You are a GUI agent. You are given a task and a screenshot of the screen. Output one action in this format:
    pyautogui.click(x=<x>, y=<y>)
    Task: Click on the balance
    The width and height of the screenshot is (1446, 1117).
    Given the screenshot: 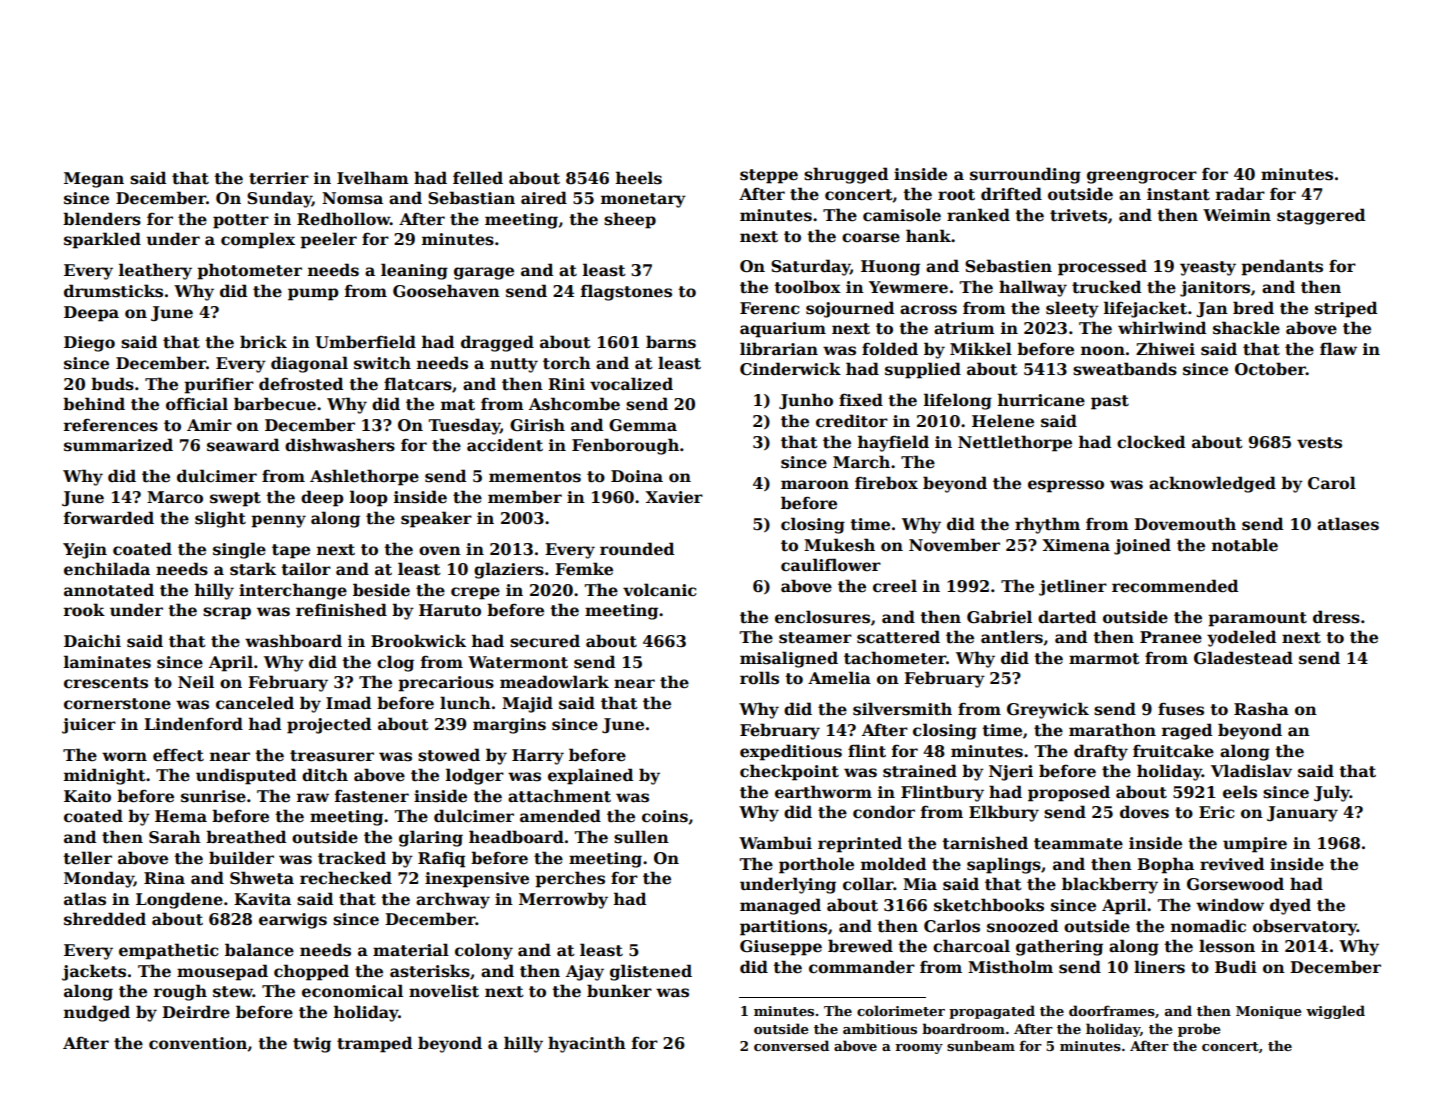 What is the action you would take?
    pyautogui.click(x=259, y=950)
